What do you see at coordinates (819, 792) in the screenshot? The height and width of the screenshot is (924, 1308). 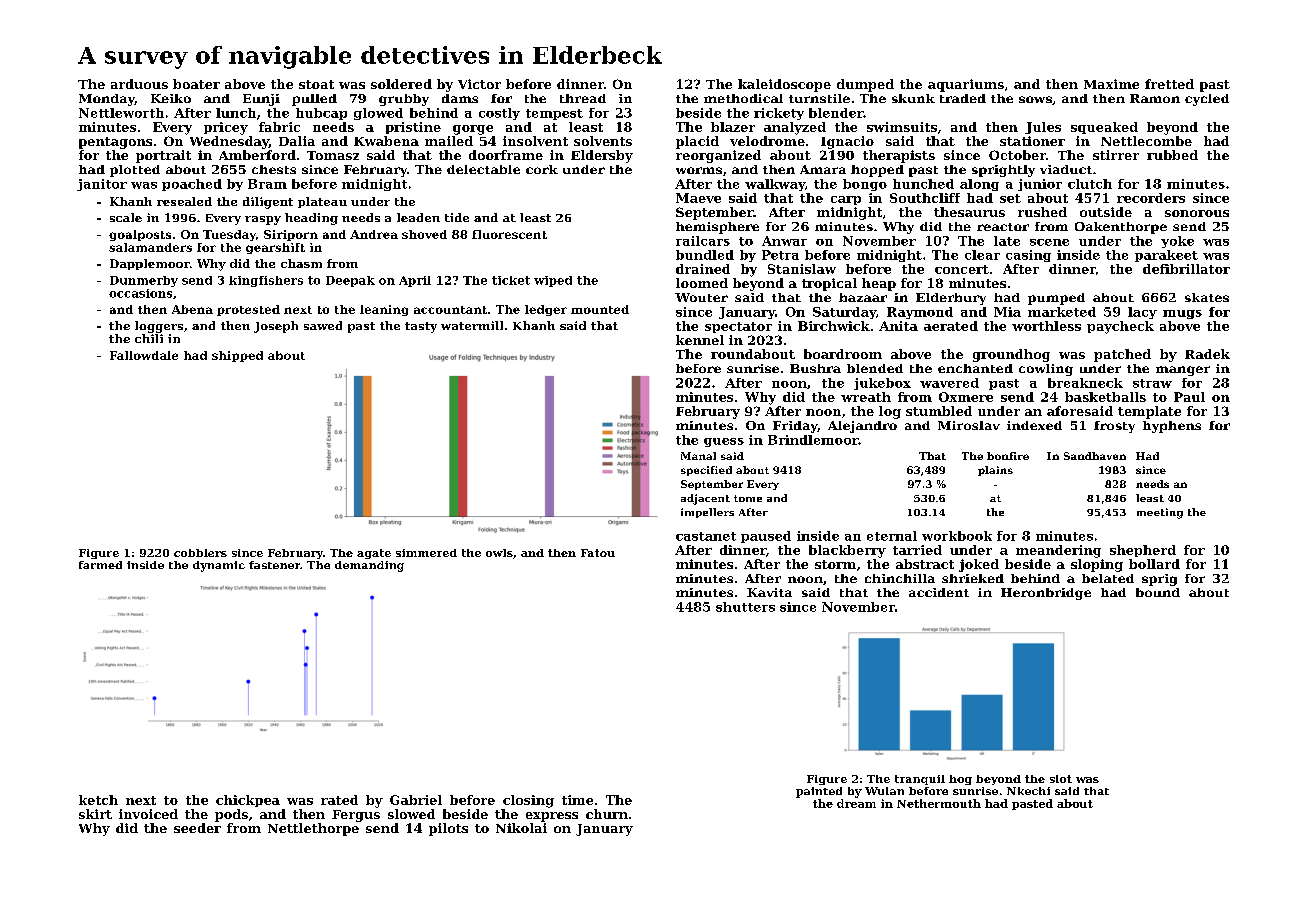 I see `painted` at bounding box center [819, 792].
